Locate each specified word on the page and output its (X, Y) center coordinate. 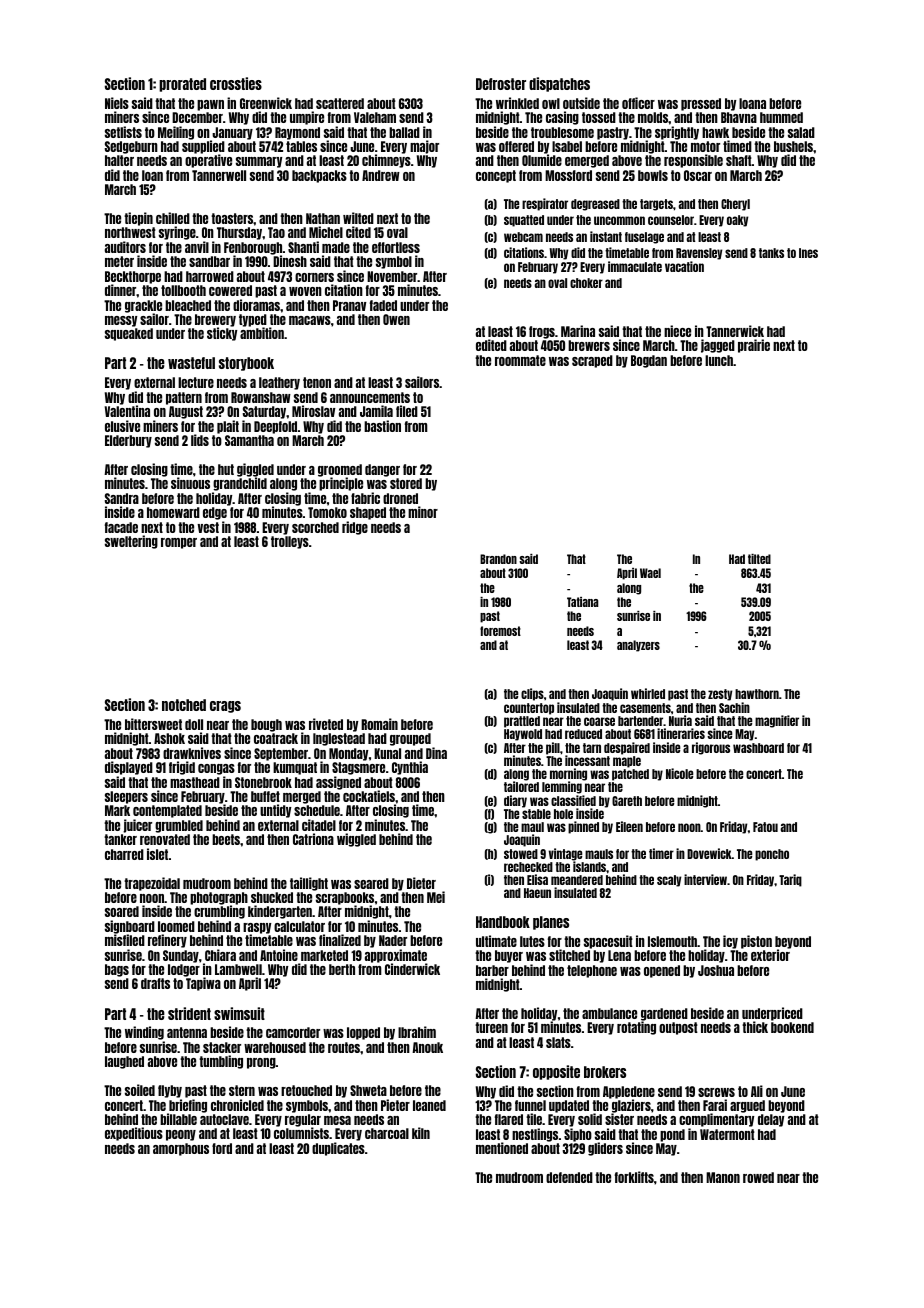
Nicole (679, 773)
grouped (410, 739)
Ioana (752, 103)
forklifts (634, 1177)
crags (225, 707)
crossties (236, 83)
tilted (759, 559)
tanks (771, 253)
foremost (500, 631)
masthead (195, 782)
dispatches (559, 84)
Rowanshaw (261, 397)
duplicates (338, 1149)
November (392, 276)
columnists (301, 1133)
